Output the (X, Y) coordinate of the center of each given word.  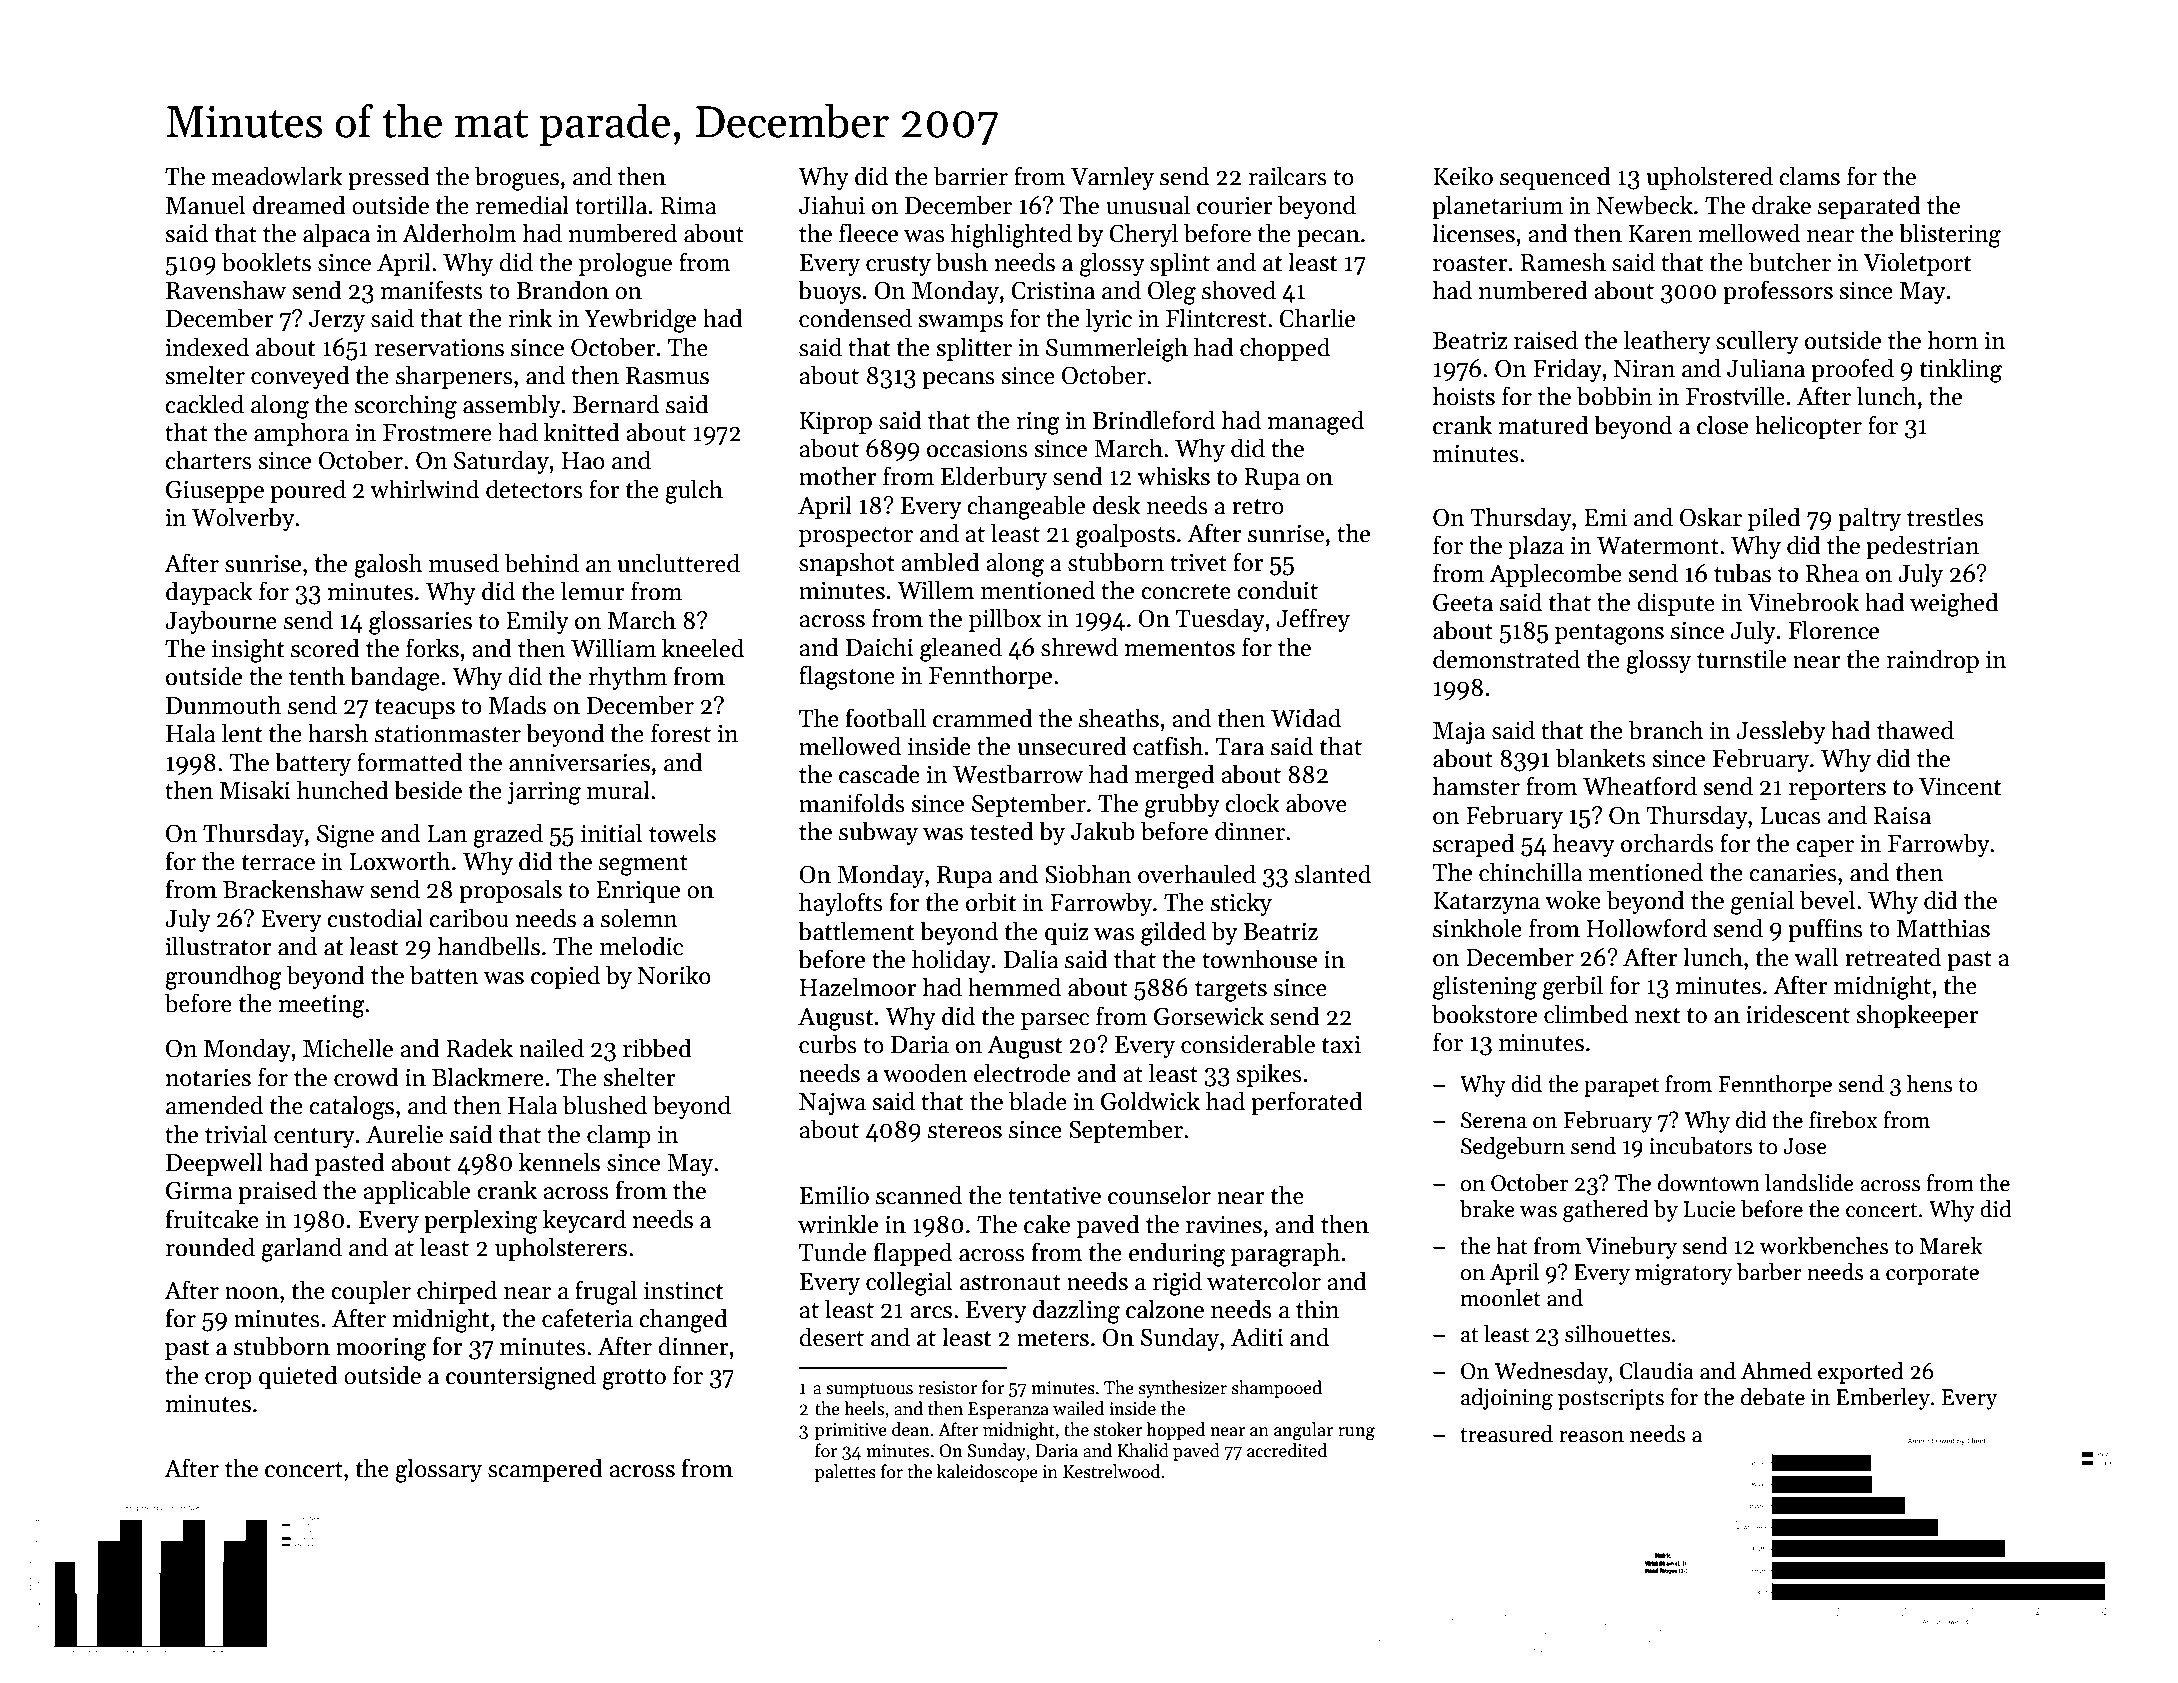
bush (962, 262)
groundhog (223, 977)
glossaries (420, 622)
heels (864, 1408)
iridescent (1798, 1014)
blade (1038, 1101)
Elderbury (994, 478)
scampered (545, 1470)
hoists (1463, 396)
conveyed (300, 377)
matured (1543, 425)
